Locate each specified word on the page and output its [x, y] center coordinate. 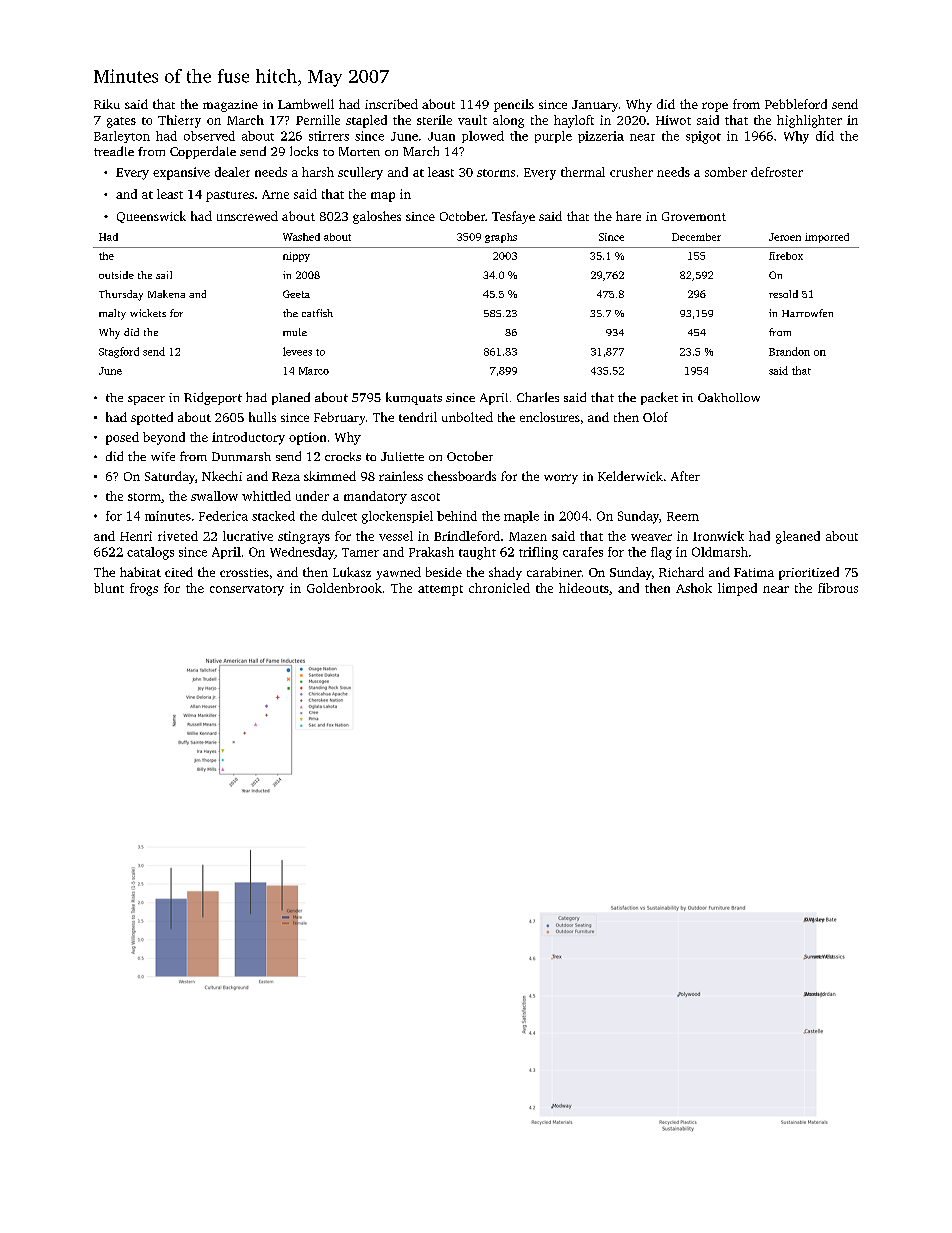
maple [521, 517]
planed [291, 398]
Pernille [318, 120]
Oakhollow [729, 397]
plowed [483, 137]
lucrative [248, 536]
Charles [538, 397]
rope [715, 107]
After [685, 476]
